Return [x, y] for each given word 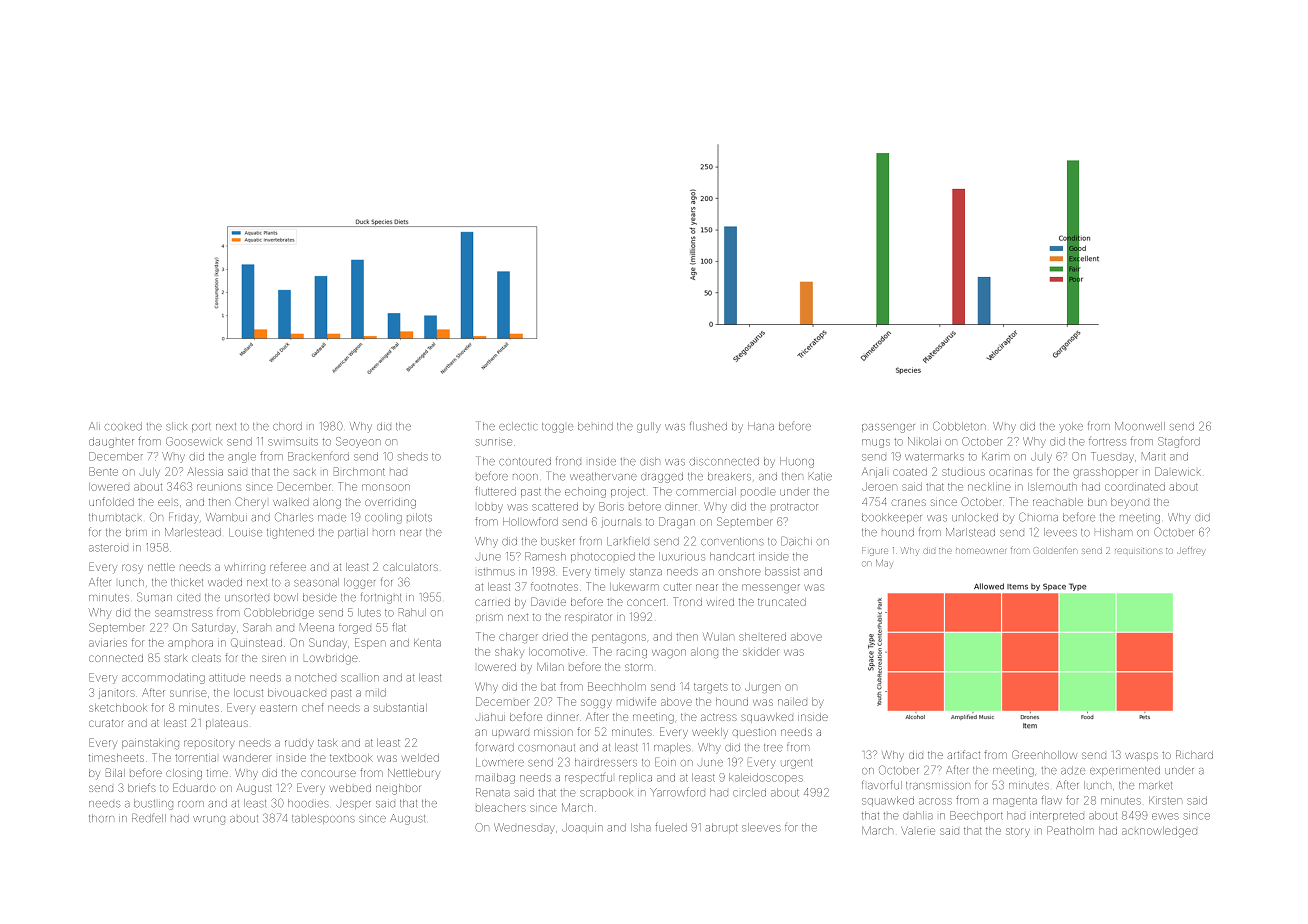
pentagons [619, 638]
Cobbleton [959, 426]
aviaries [108, 643]
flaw [1051, 800]
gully [649, 427]
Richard [1194, 754]
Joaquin [582, 828]
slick [176, 426]
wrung [209, 820]
